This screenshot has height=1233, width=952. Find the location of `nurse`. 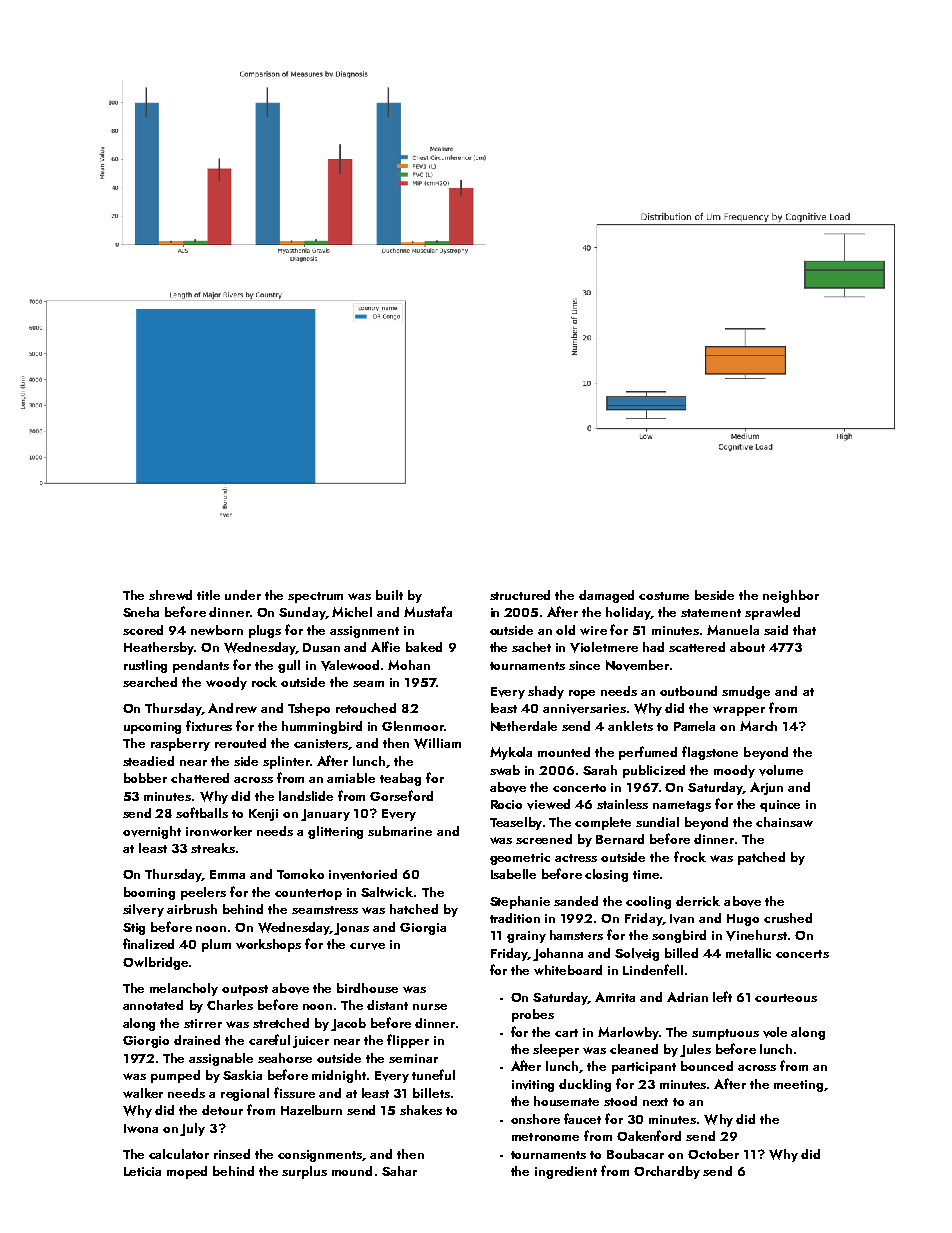

nurse is located at coordinates (430, 1007).
